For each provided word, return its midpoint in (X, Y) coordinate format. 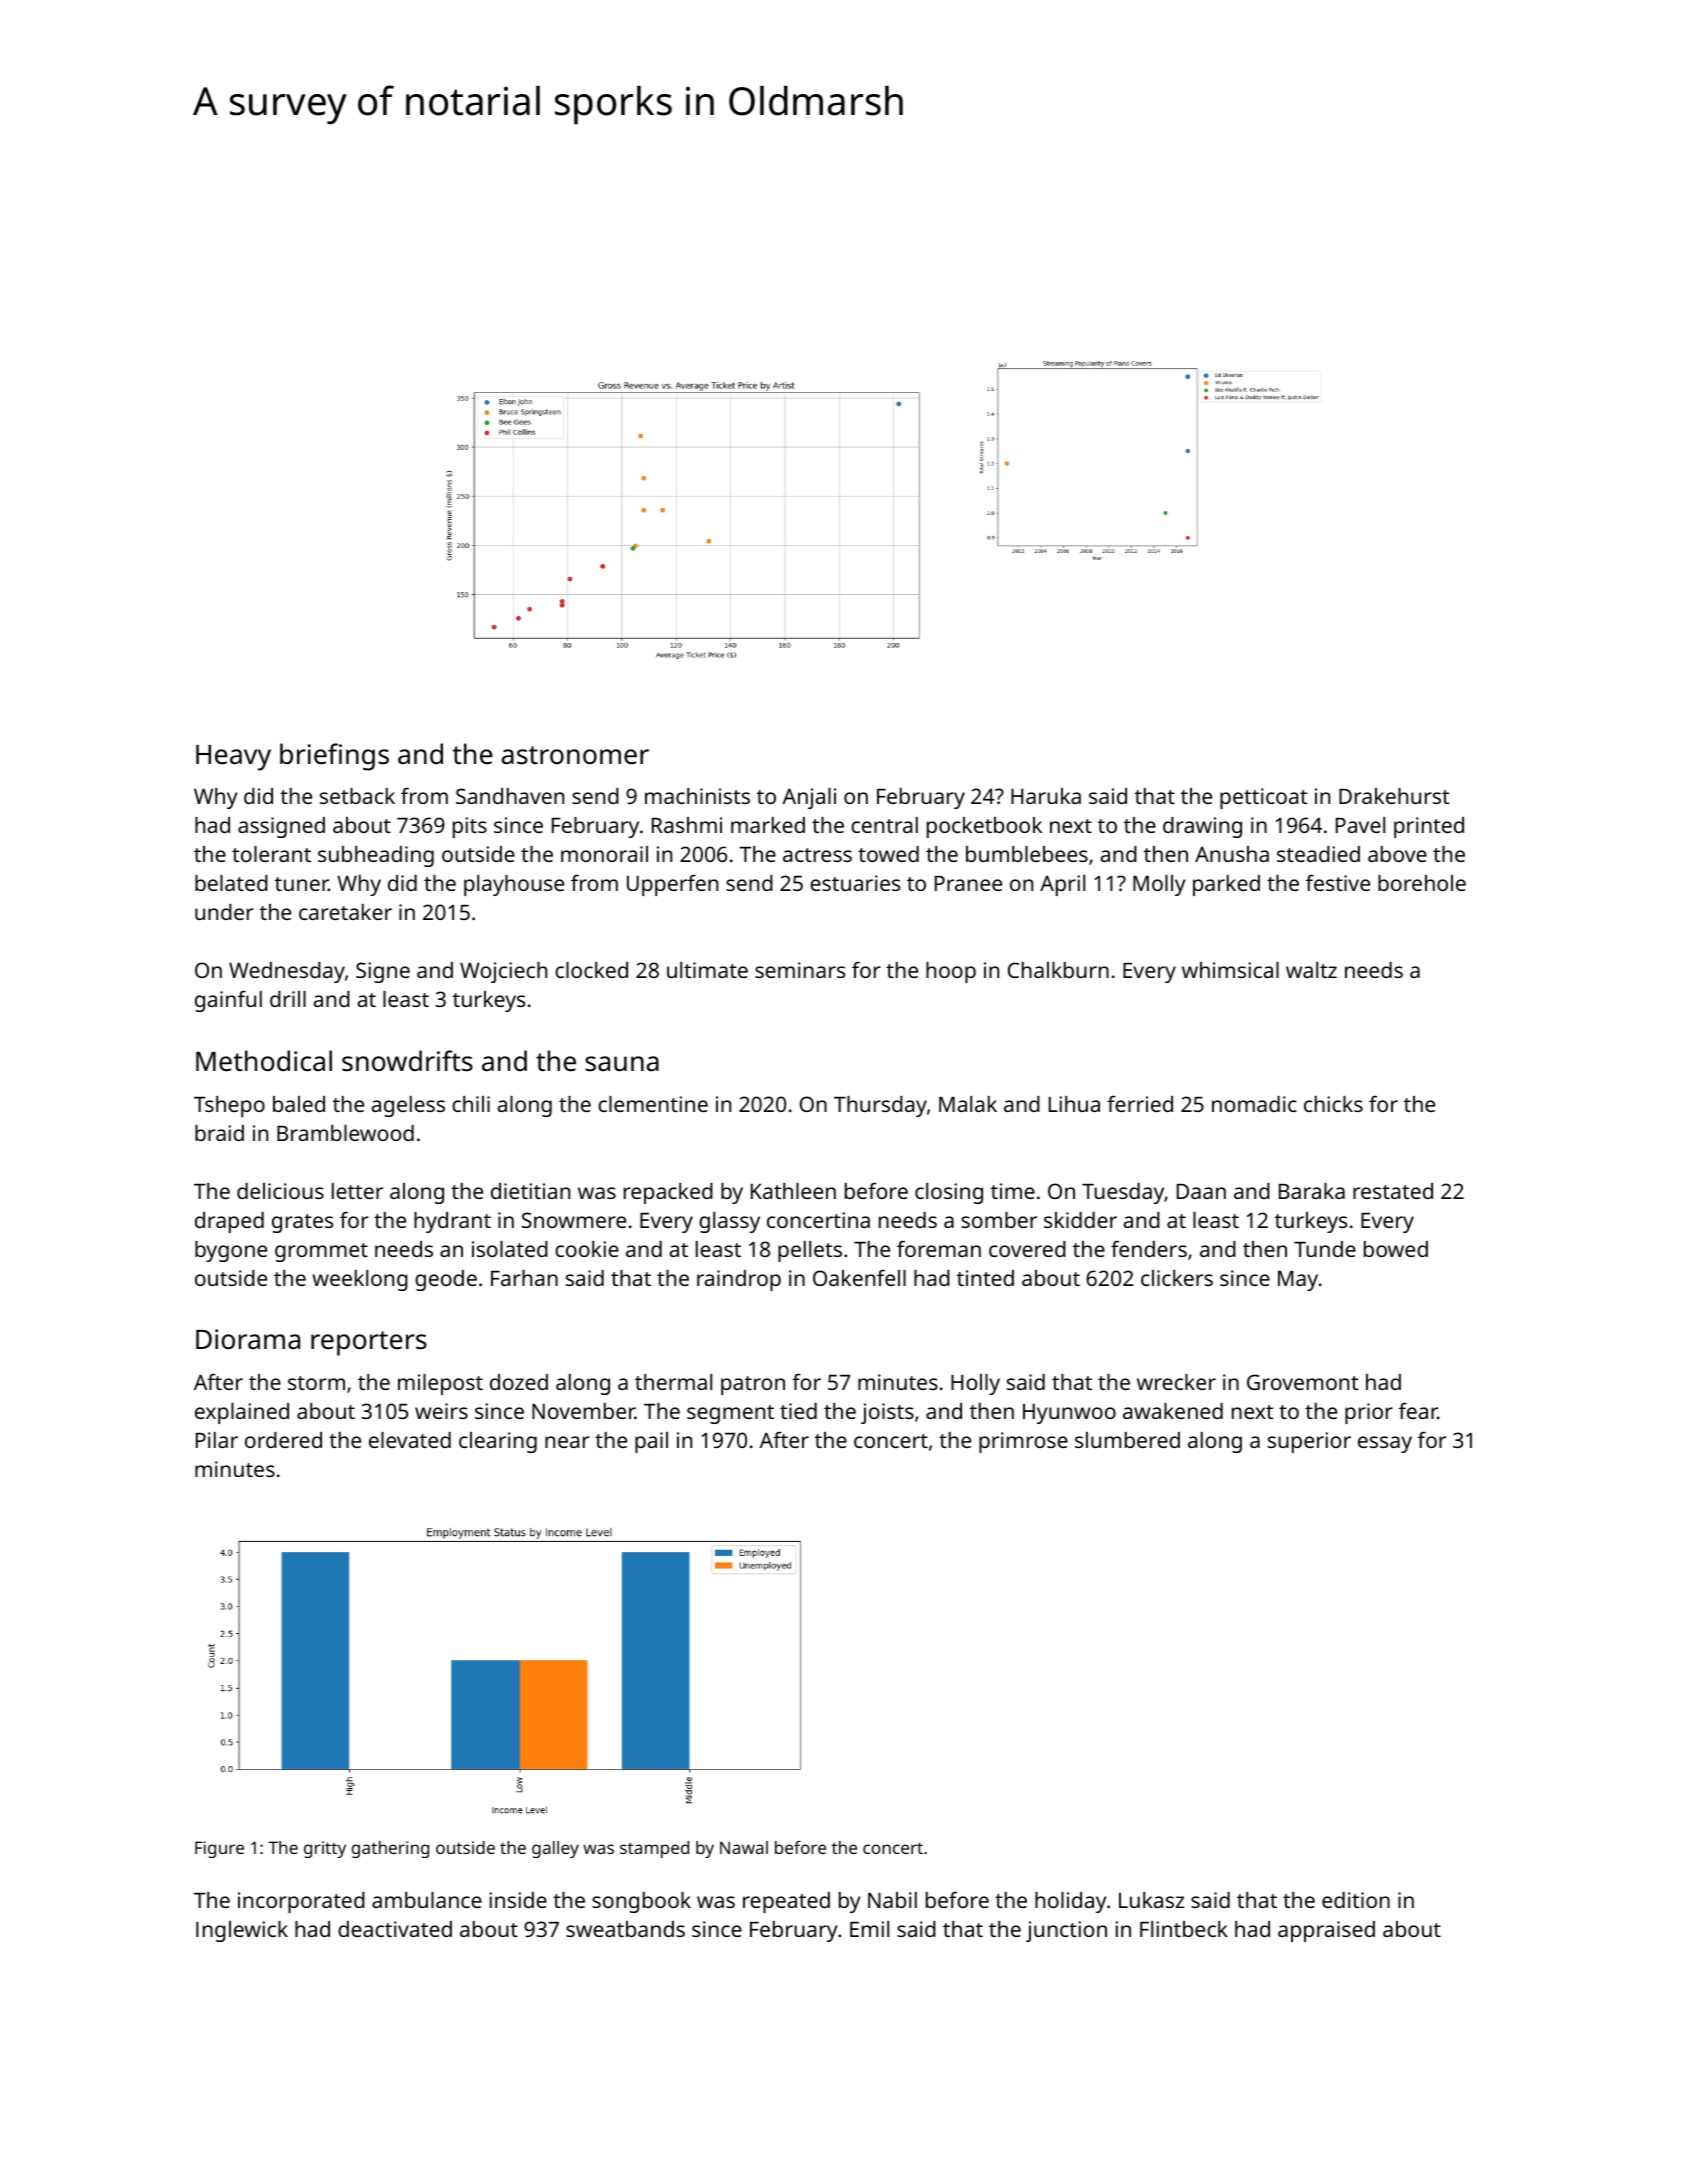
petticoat (1263, 798)
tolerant (271, 854)
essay (1385, 1444)
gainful (228, 1001)
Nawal (744, 1847)
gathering (390, 1849)
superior (1309, 1442)
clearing (498, 1442)
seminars (800, 970)
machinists (697, 796)
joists (887, 1413)
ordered (283, 1440)
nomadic (1254, 1104)
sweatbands (625, 1929)
